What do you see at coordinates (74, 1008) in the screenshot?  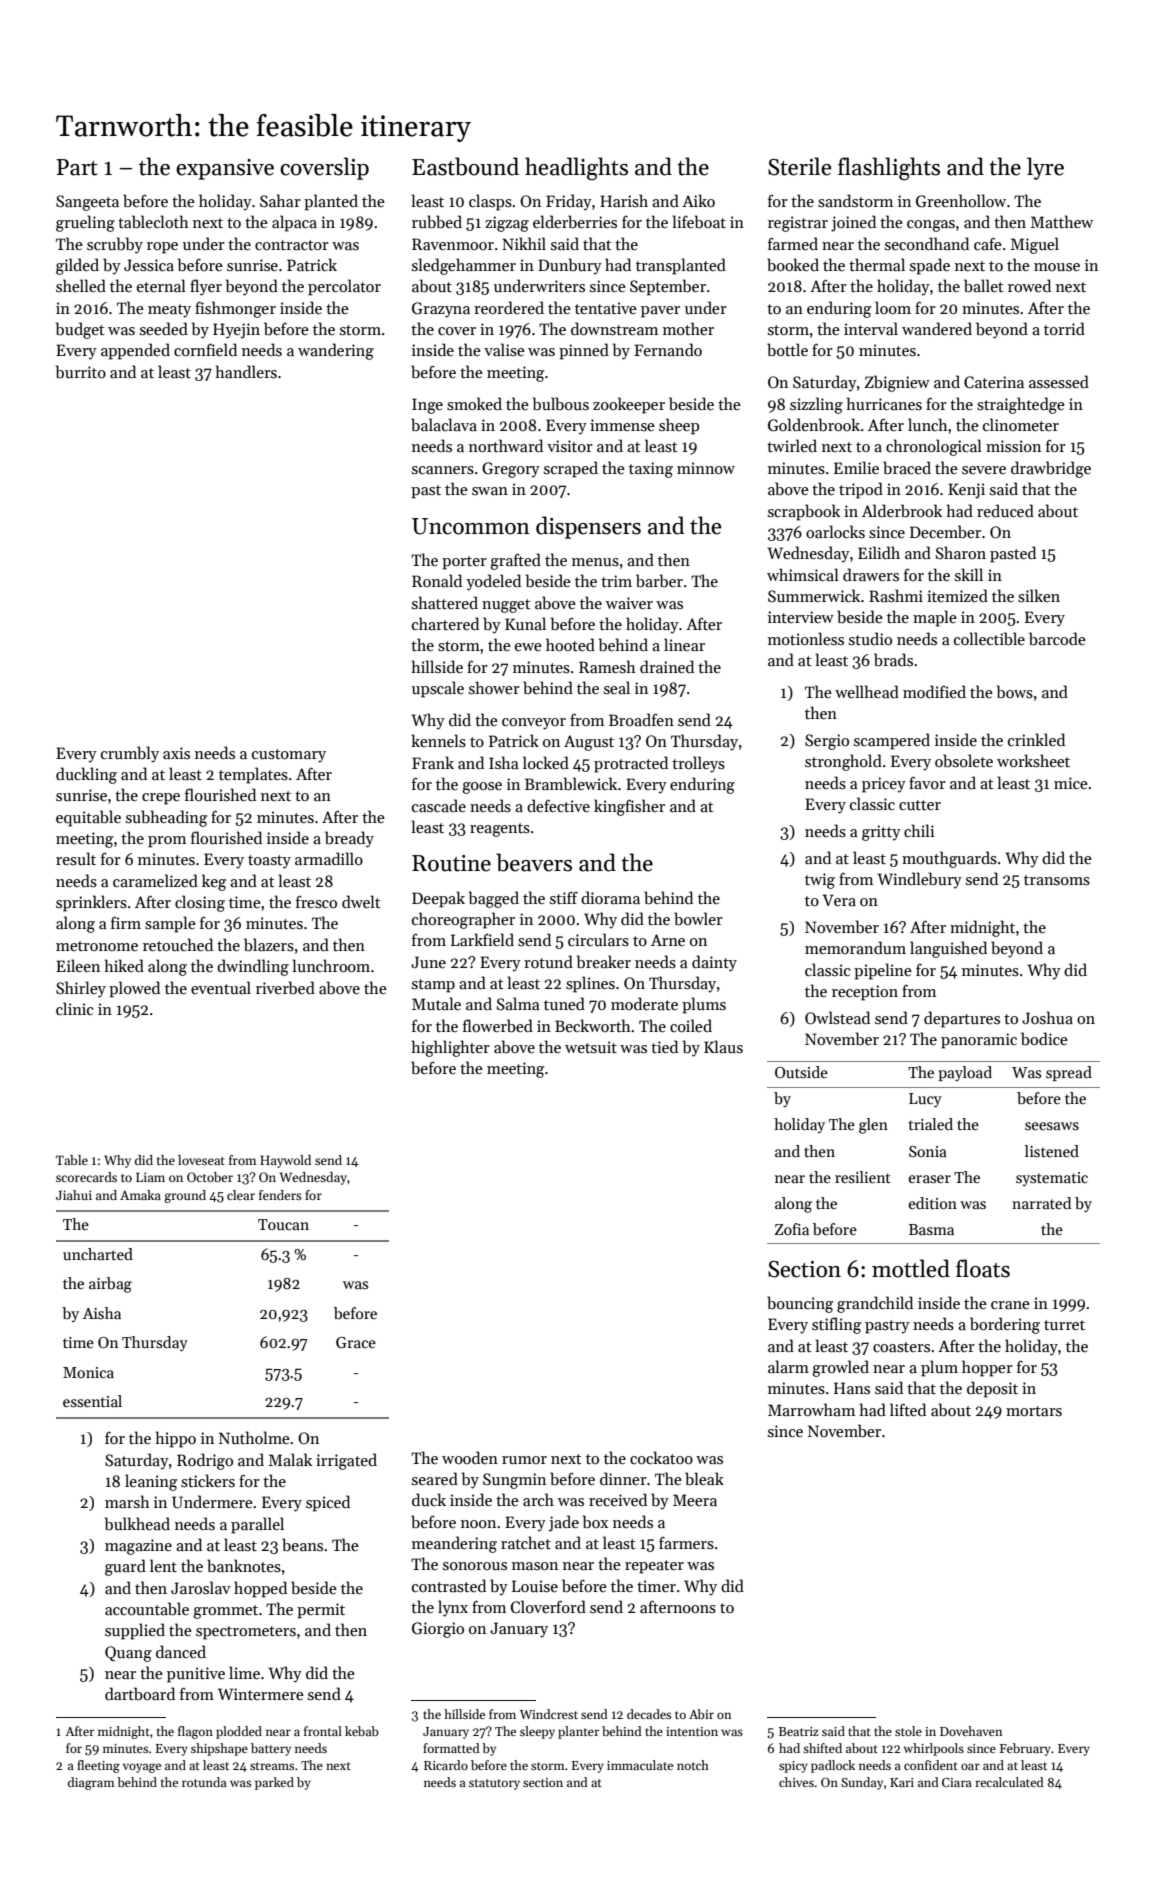 I see `clinic` at bounding box center [74, 1008].
